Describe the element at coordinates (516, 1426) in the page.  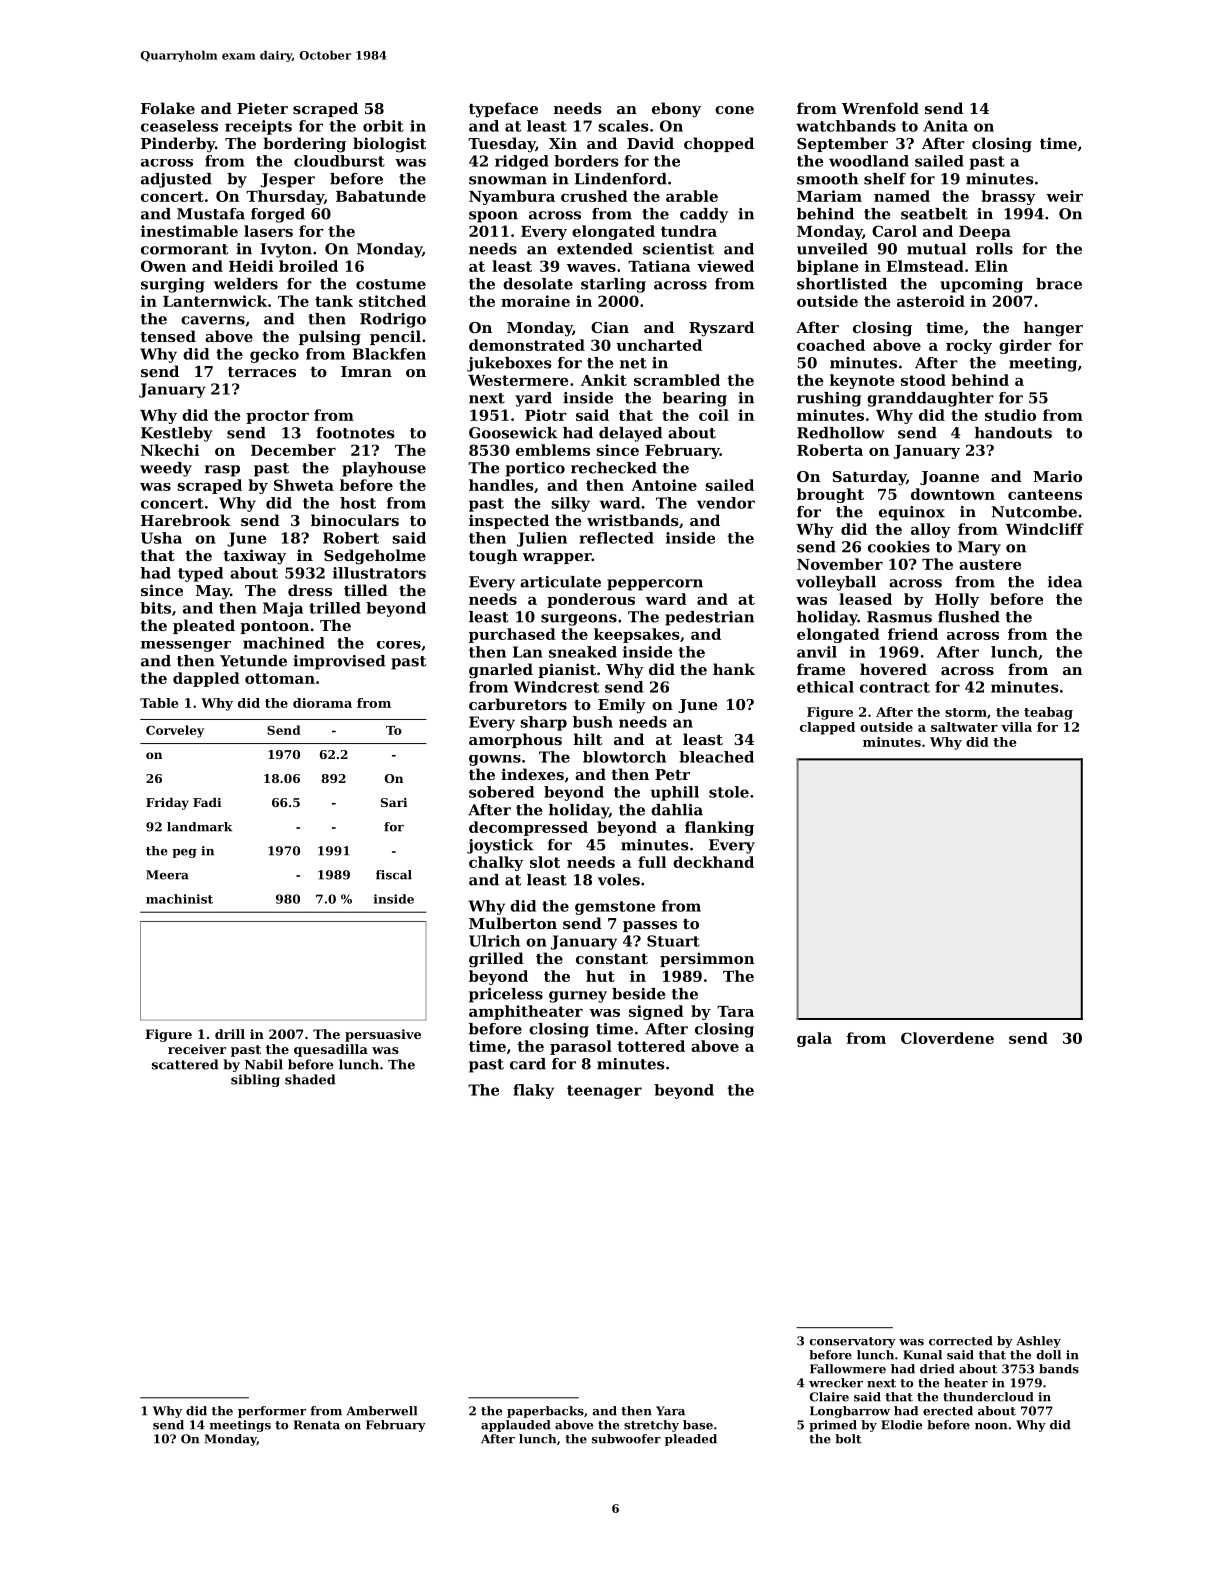
I see `applauded` at that location.
